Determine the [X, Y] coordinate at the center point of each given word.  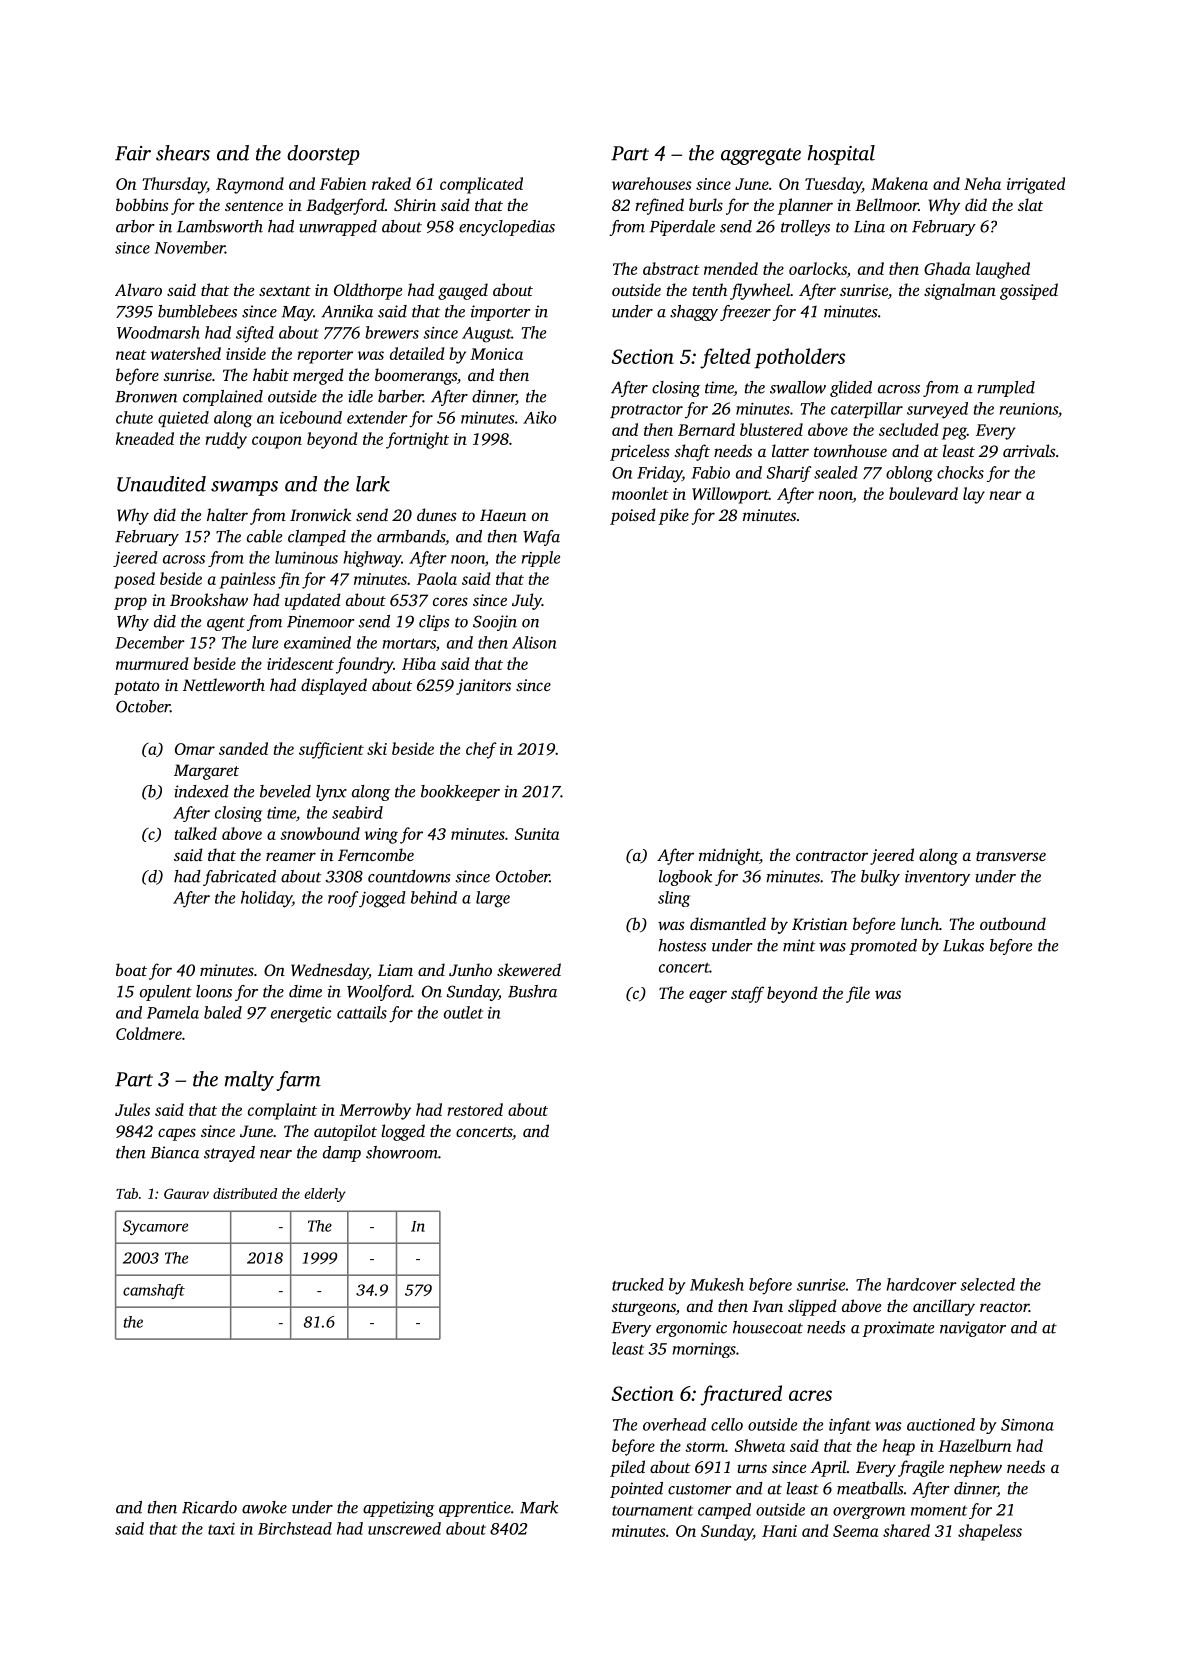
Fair [133, 153]
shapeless [990, 1532]
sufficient [331, 750]
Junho [470, 969]
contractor [832, 856]
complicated [481, 185]
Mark [539, 1507]
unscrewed [404, 1528]
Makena [899, 183]
